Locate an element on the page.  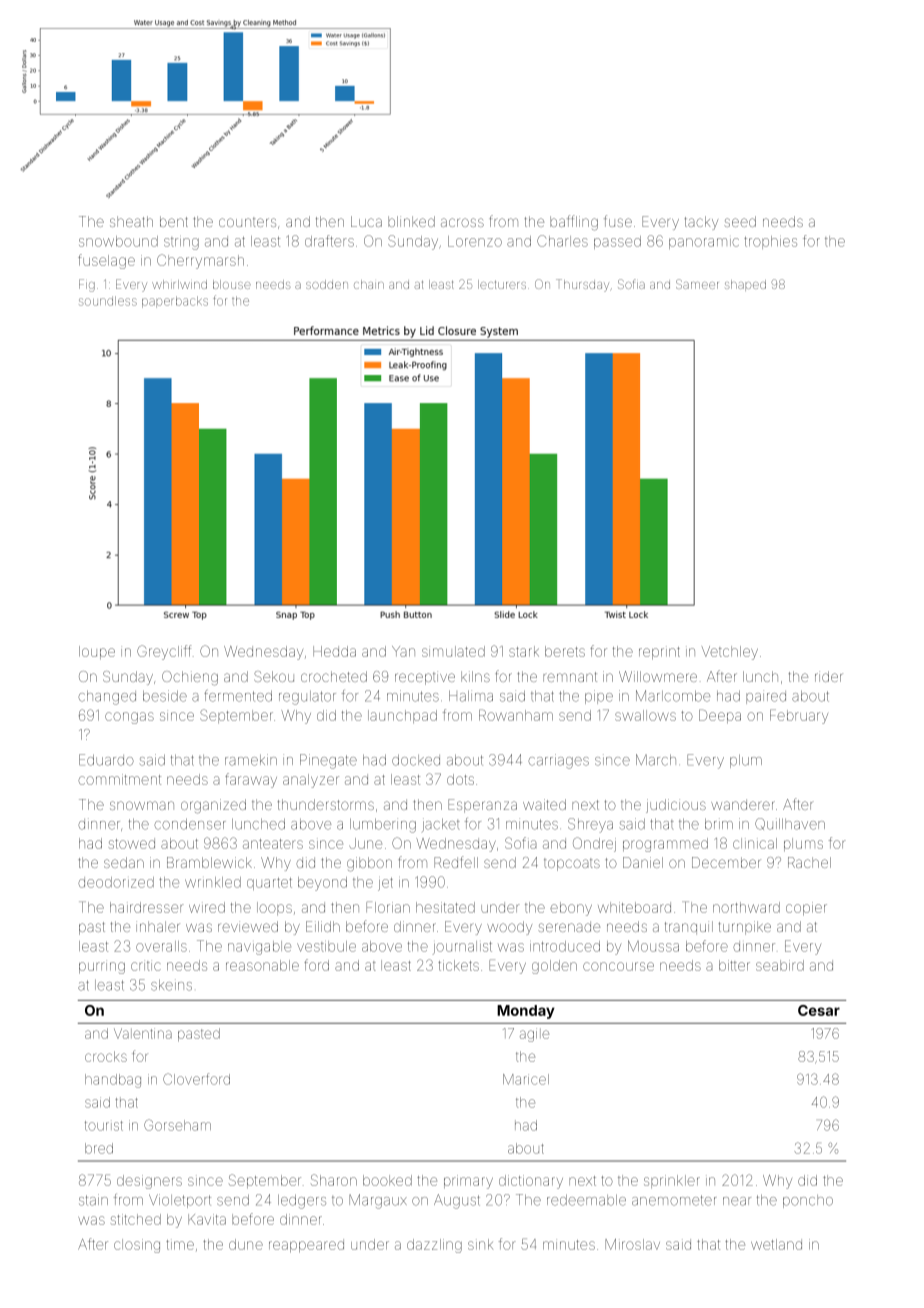
reprint is located at coordinates (659, 653).
